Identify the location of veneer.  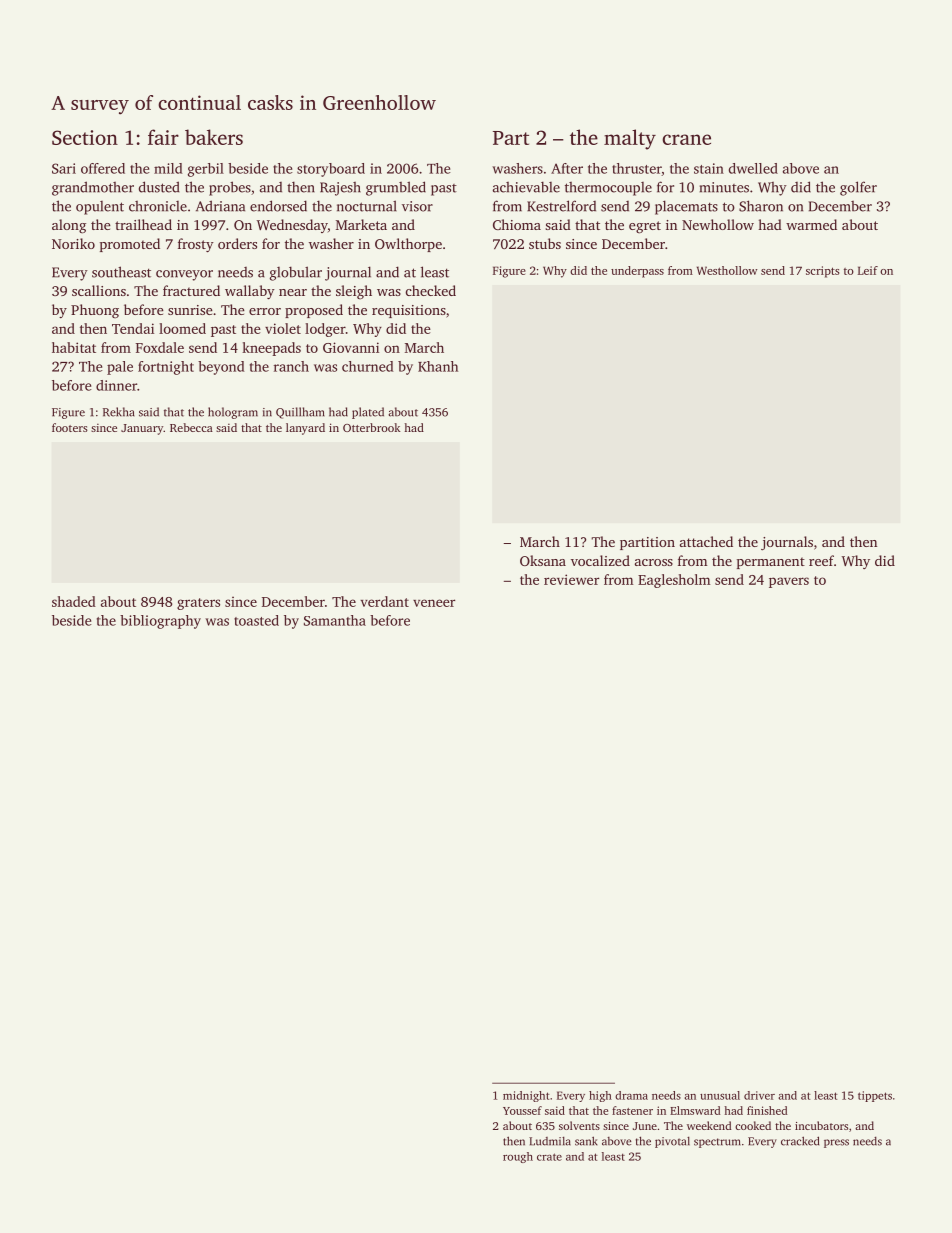
(434, 603).
